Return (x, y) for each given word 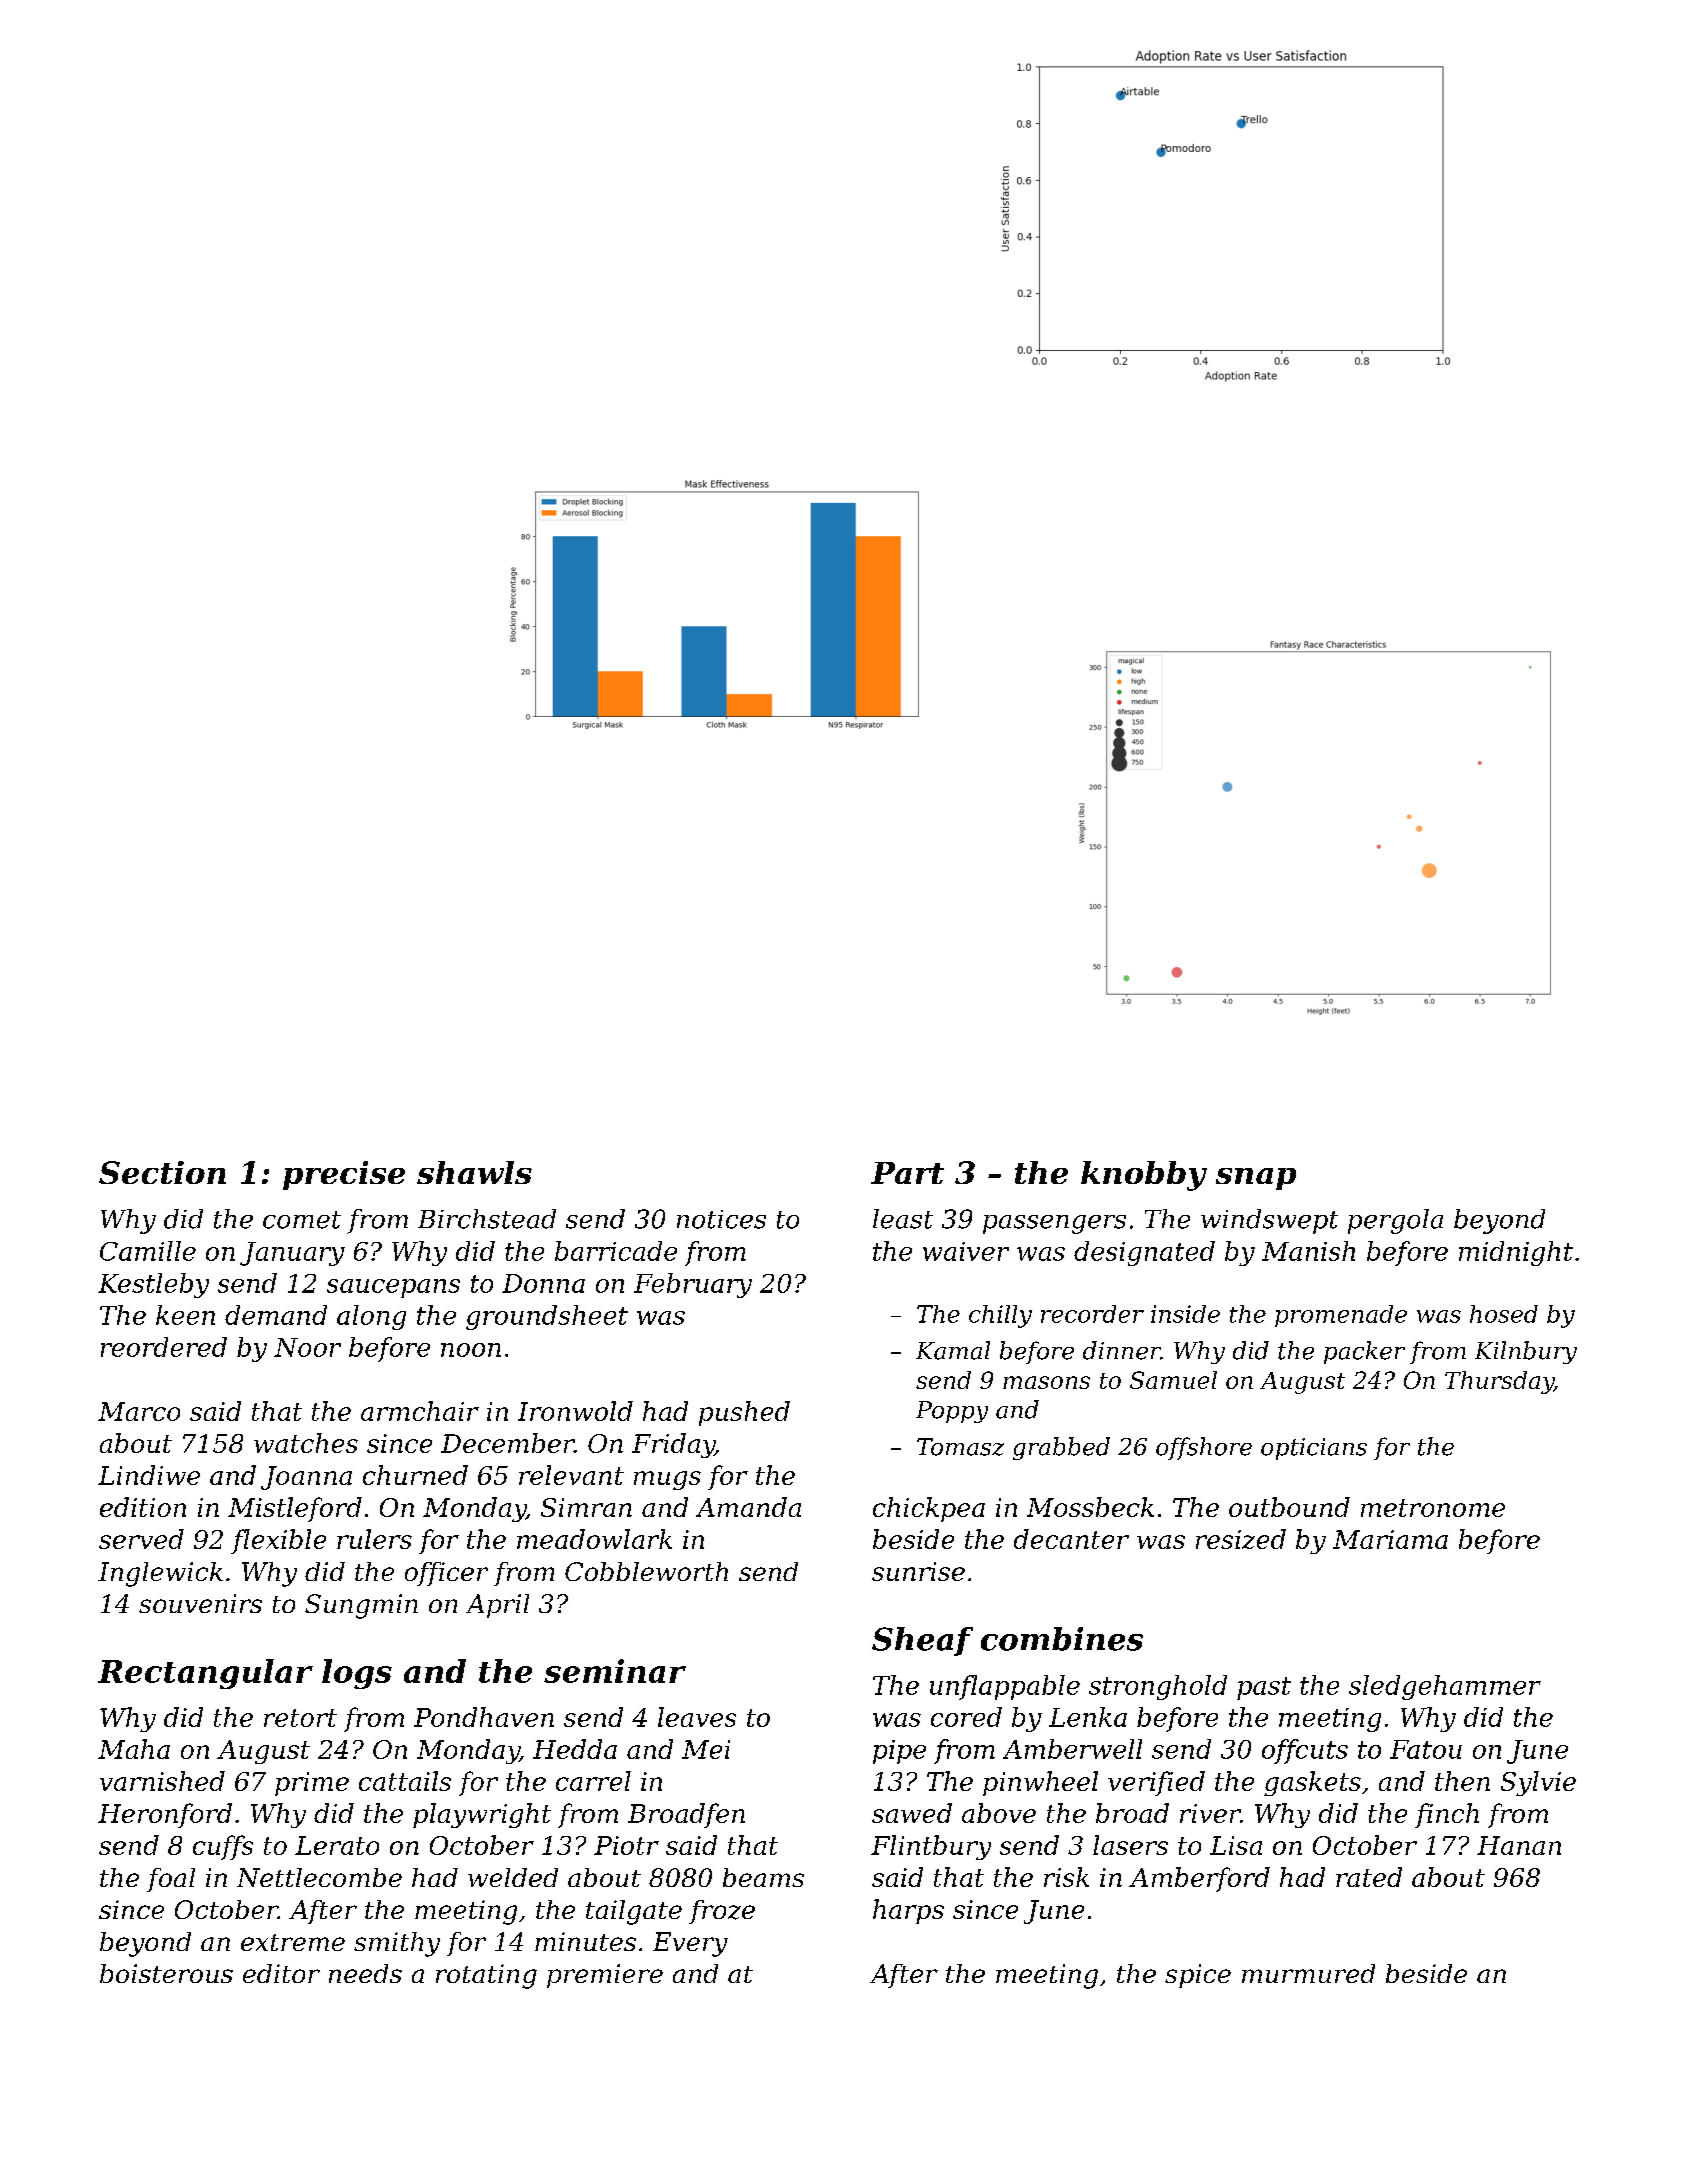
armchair (420, 1411)
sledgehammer (1445, 1687)
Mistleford (295, 1509)
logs (357, 1674)
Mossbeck (1090, 1507)
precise (344, 1175)
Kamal (953, 1350)
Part (907, 1173)
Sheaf (922, 1641)
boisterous (166, 1973)
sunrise (918, 1571)
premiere (605, 1976)
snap (1256, 1179)
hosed (1504, 1314)
